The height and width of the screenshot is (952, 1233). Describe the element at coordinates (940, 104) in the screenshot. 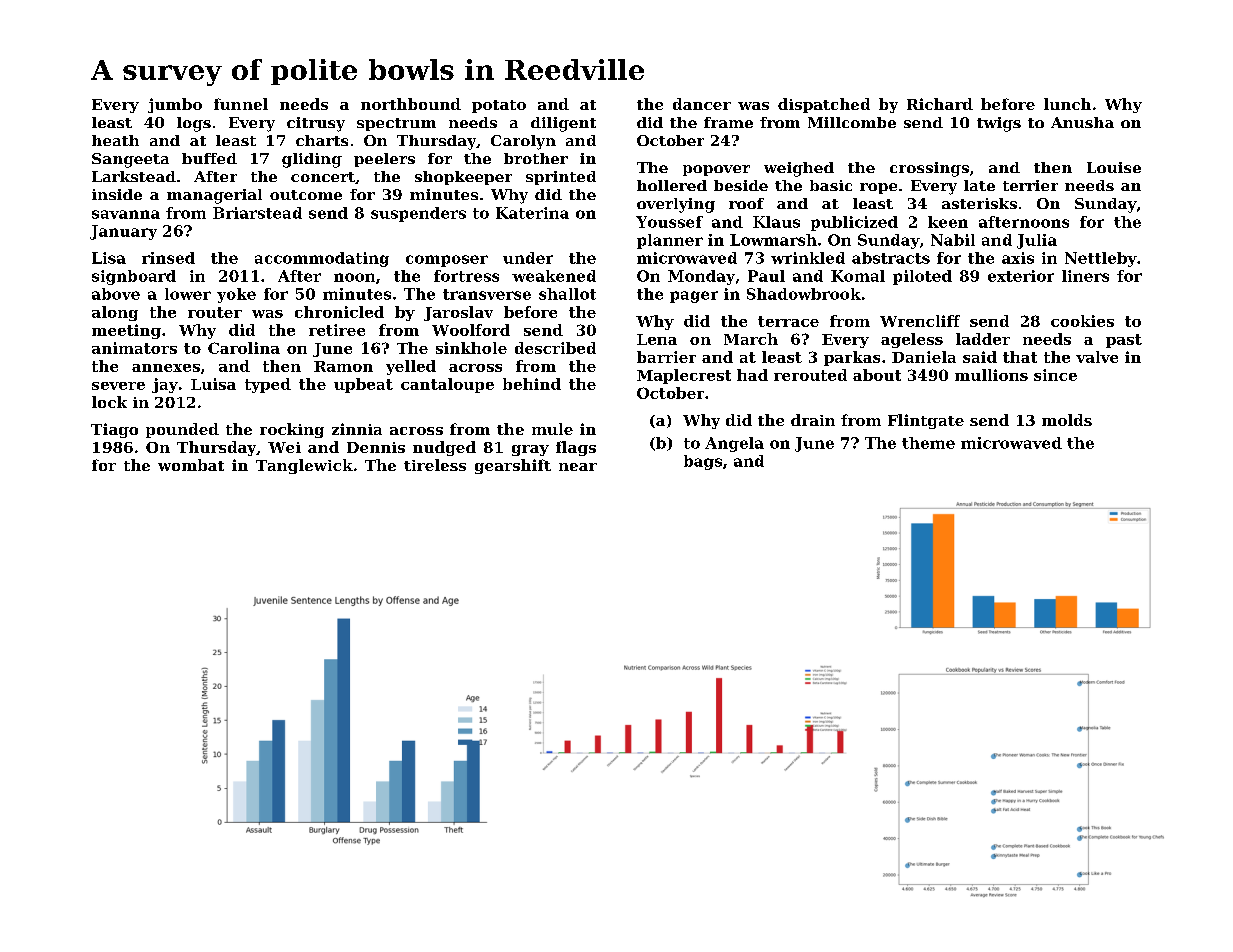

I see `Richard` at that location.
